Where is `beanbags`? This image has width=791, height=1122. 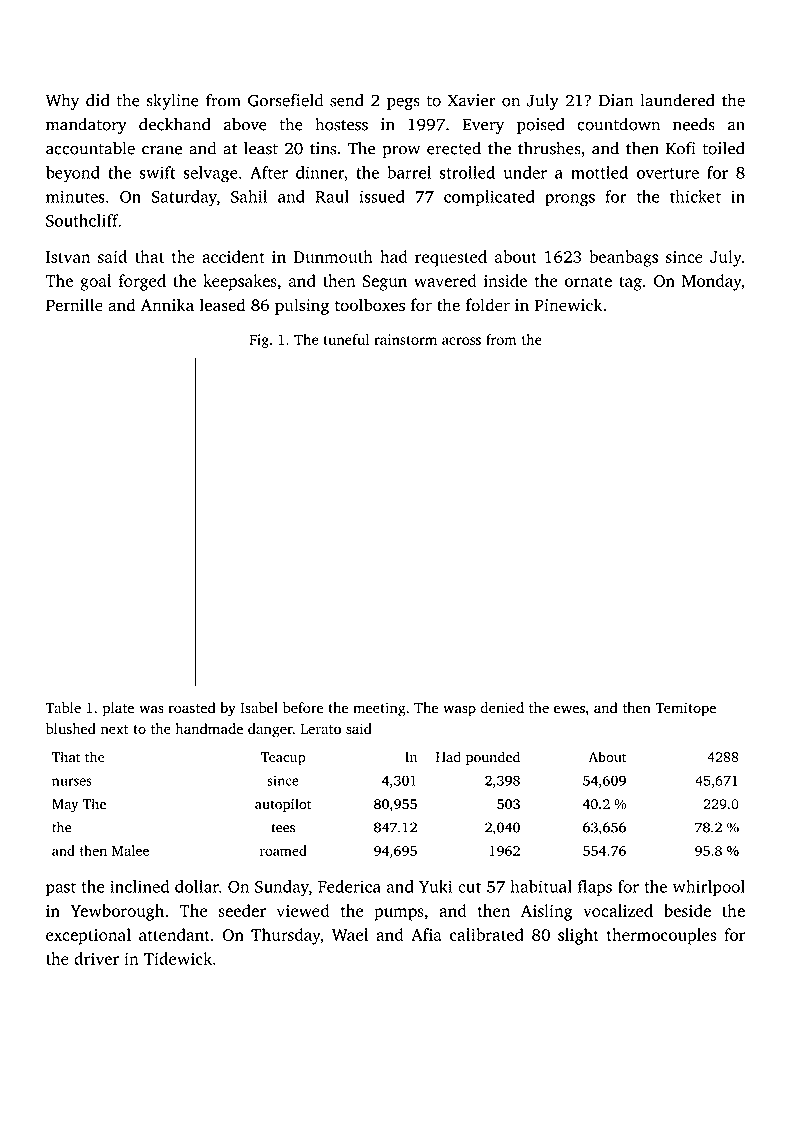 beanbags is located at coordinates (623, 258).
